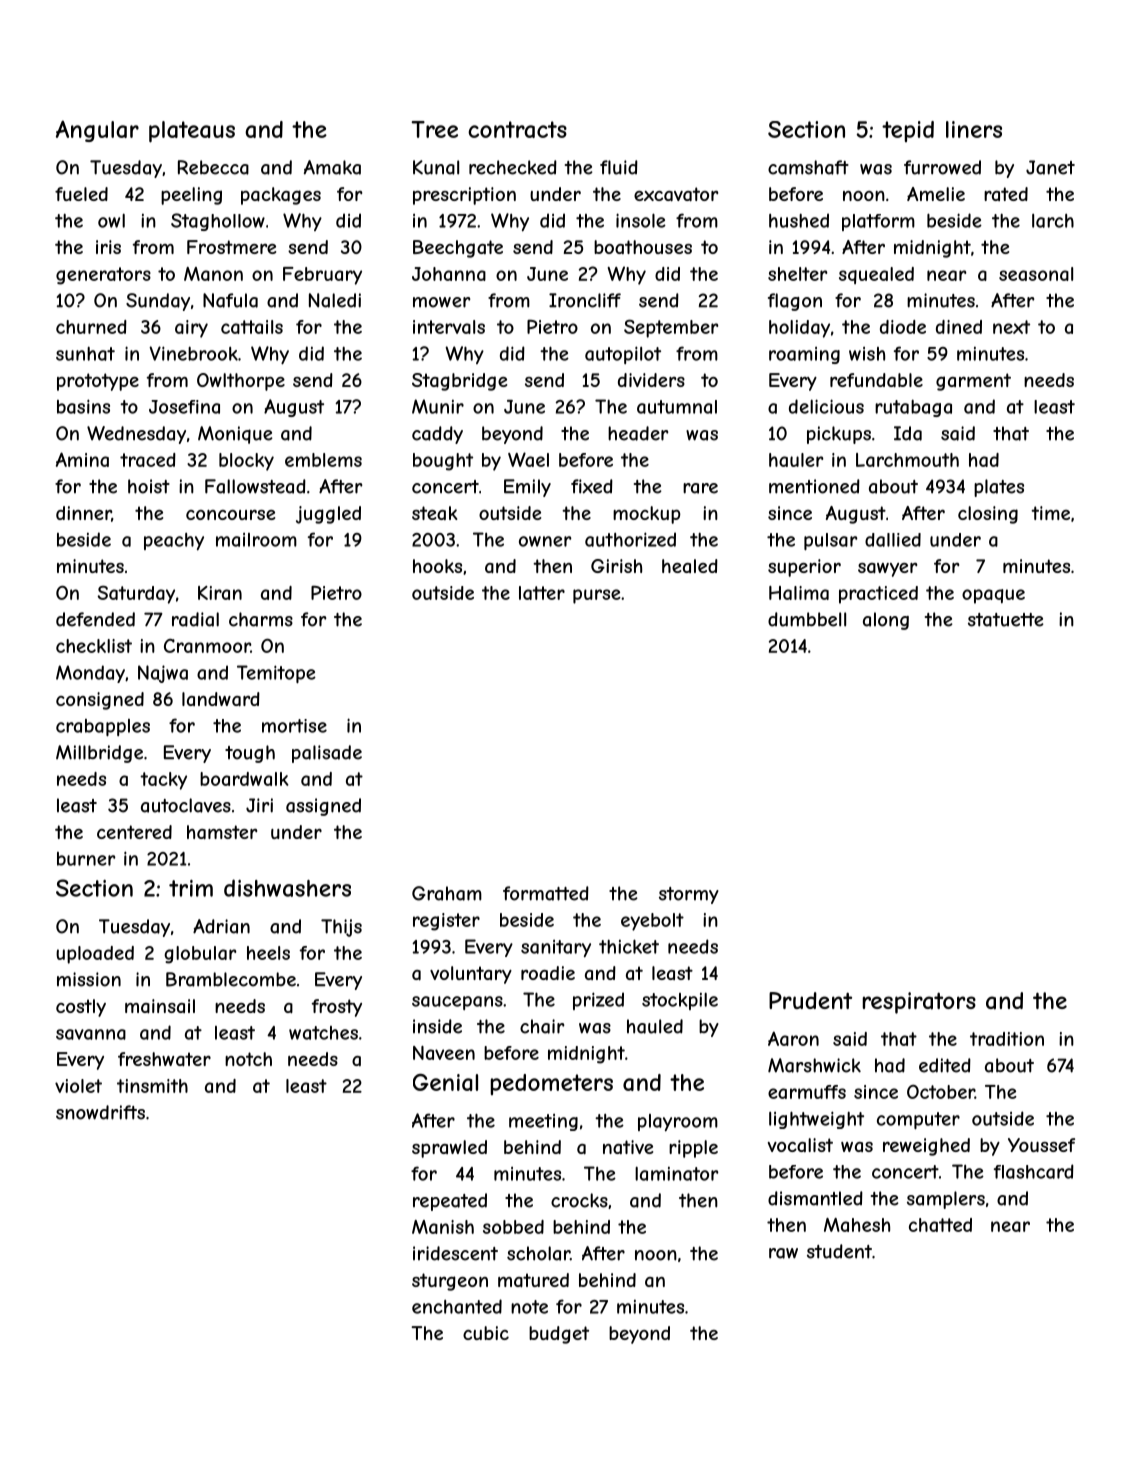 The width and height of the screenshot is (1130, 1462). What do you see at coordinates (95, 955) in the screenshot?
I see `uploaded` at bounding box center [95, 955].
